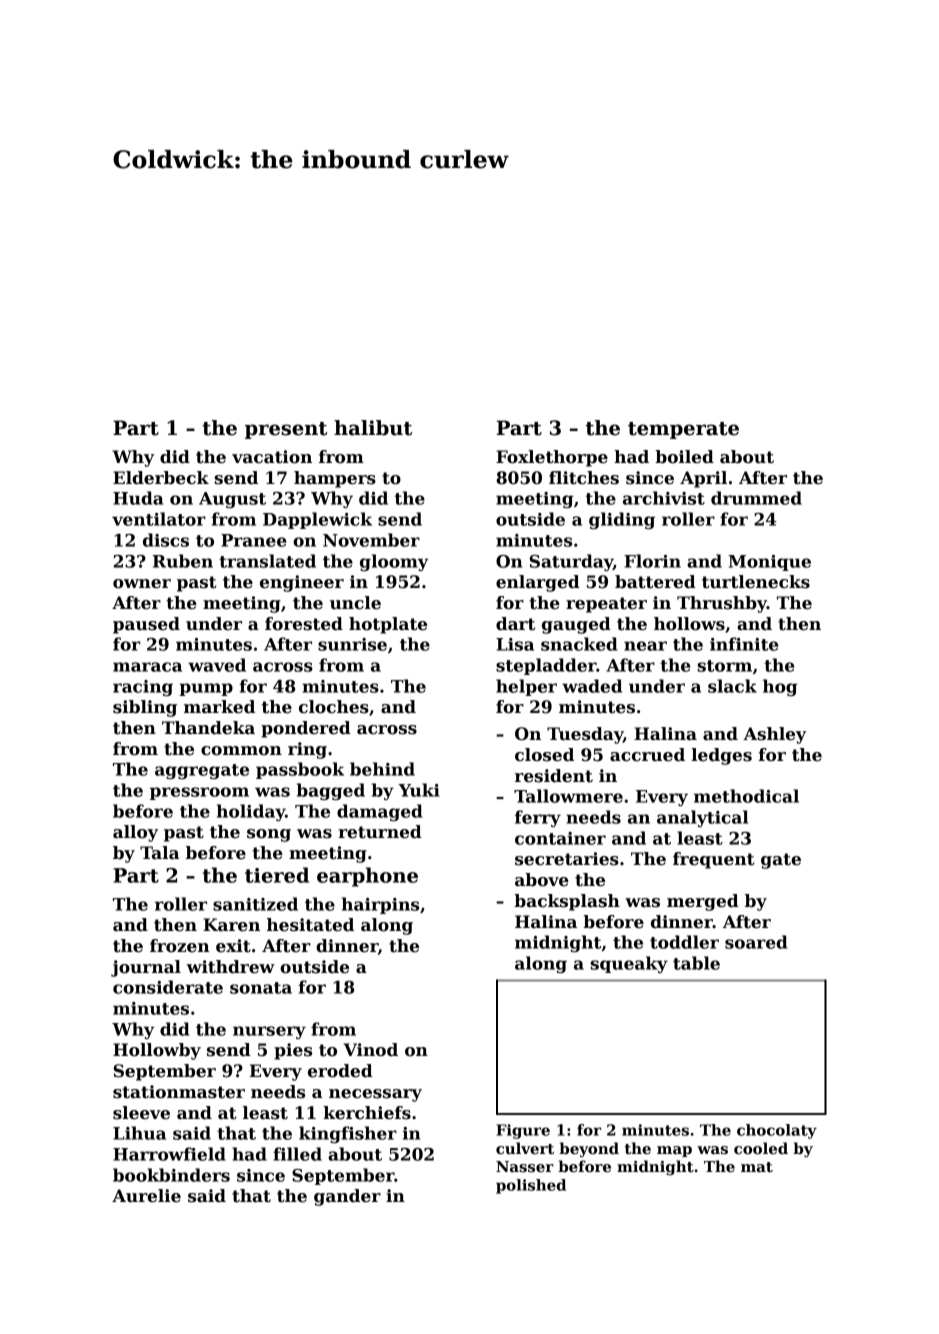  I want to click on April, so click(703, 479).
